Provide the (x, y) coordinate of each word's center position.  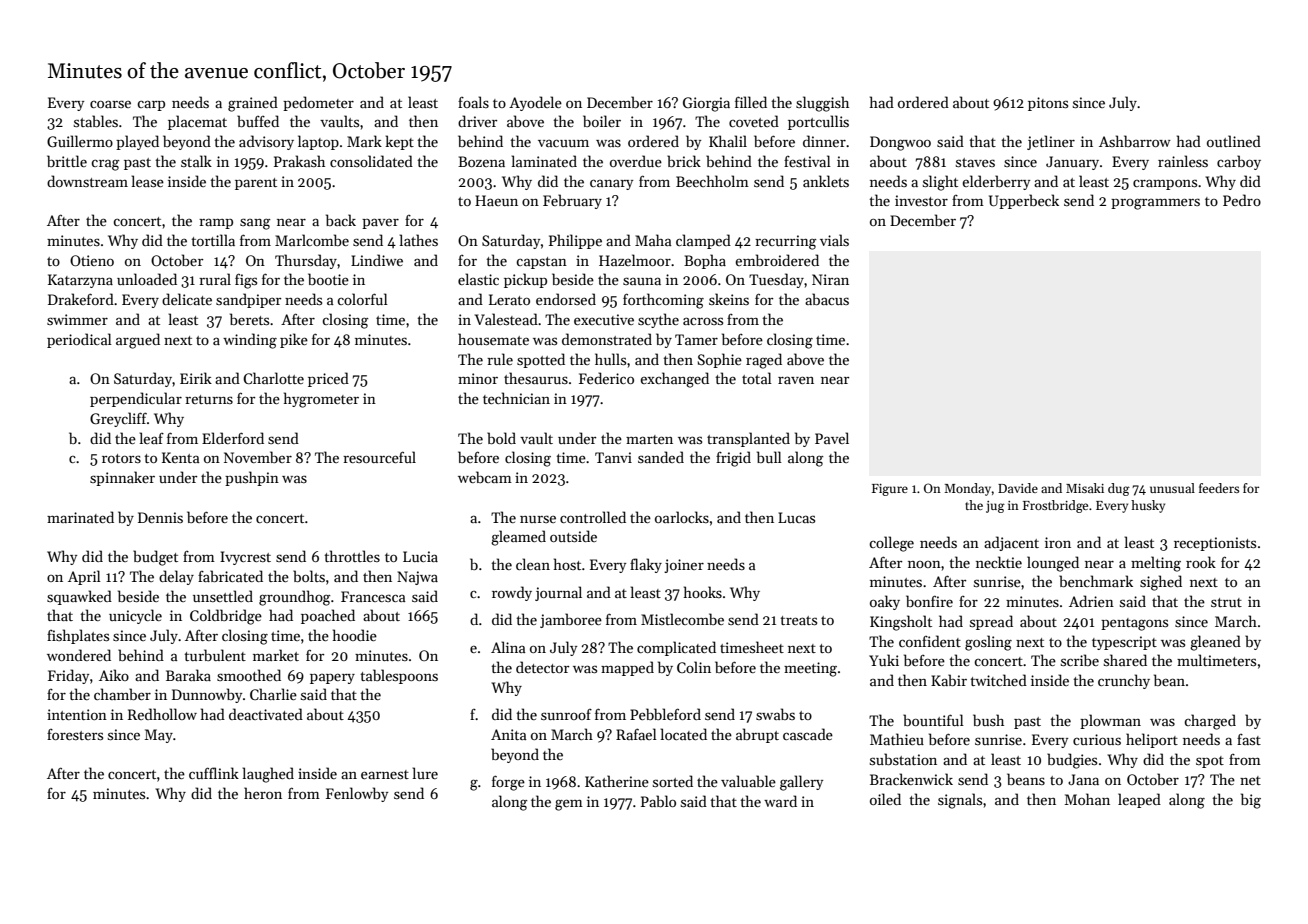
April (84, 577)
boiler (602, 121)
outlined (1234, 141)
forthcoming (663, 301)
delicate (187, 299)
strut (1226, 602)
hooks (703, 592)
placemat (197, 122)
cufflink (214, 773)
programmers (1155, 204)
